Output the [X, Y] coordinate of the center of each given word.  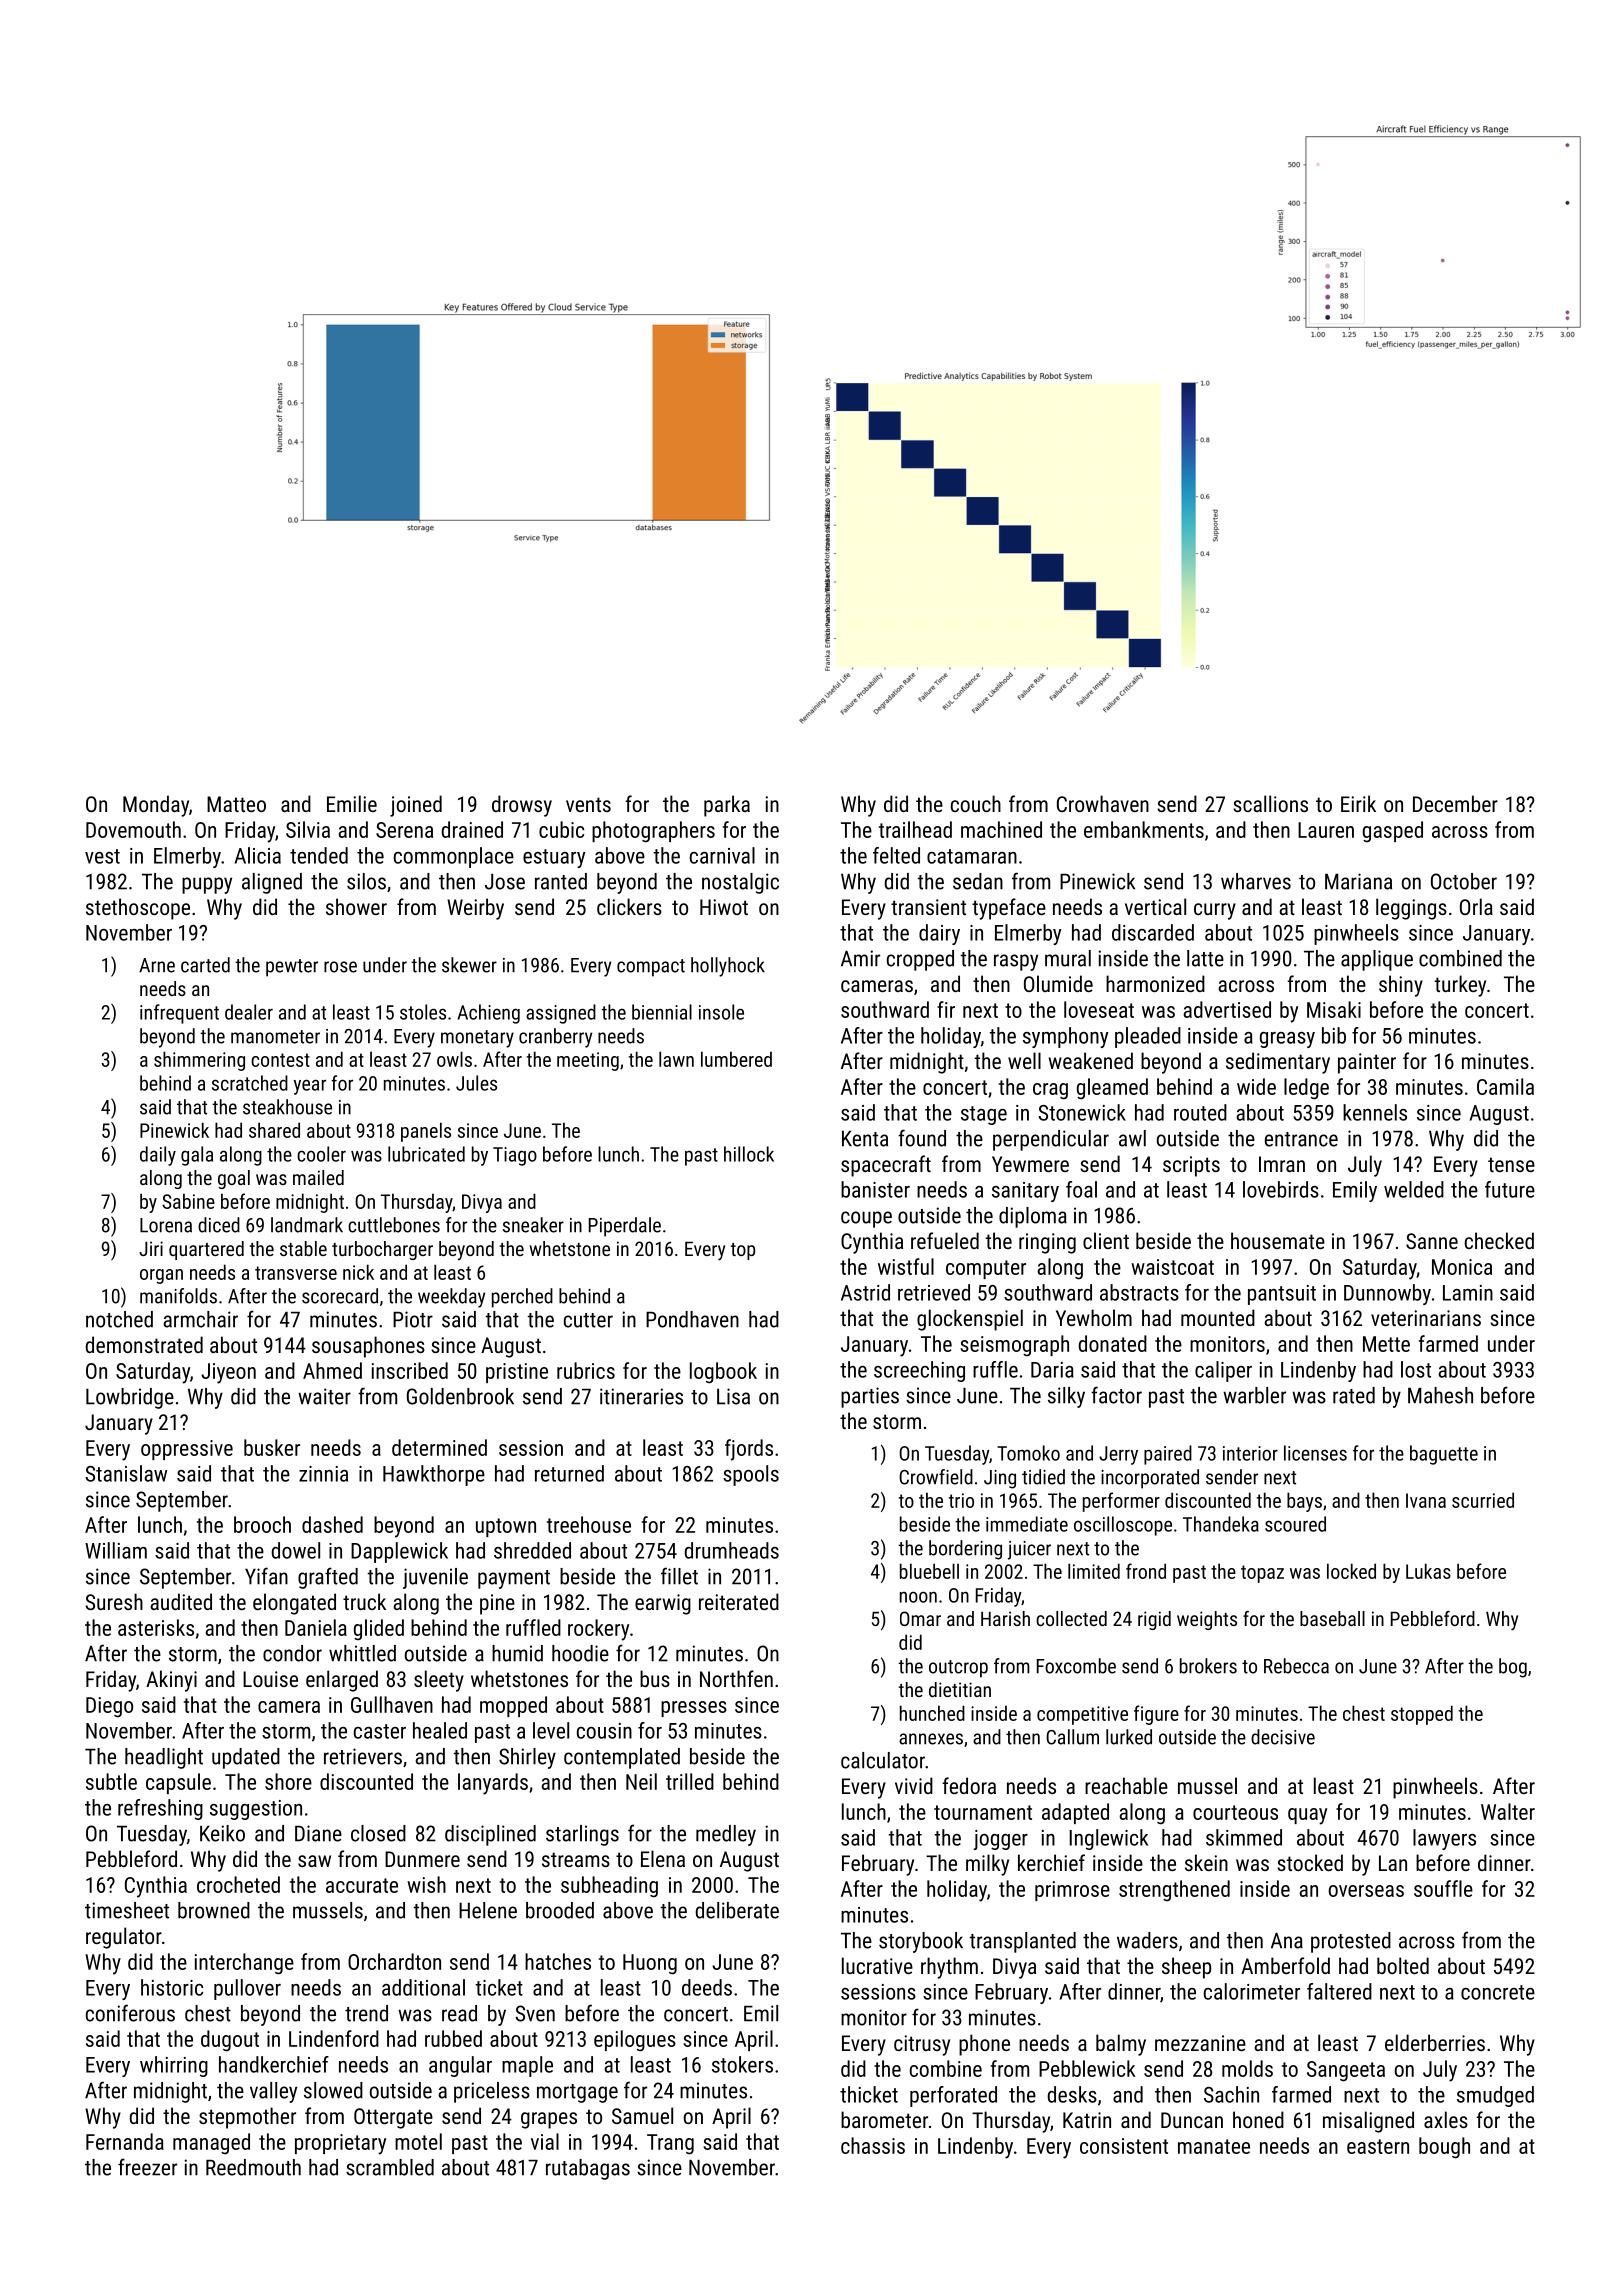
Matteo [236, 804]
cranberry [555, 1038]
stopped [1422, 1715]
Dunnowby [1387, 1294]
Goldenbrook [460, 1396]
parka [727, 806]
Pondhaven [692, 1319]
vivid [914, 1785]
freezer [147, 2167]
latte [1205, 958]
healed [440, 1730]
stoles [423, 1012]
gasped [1393, 832]
